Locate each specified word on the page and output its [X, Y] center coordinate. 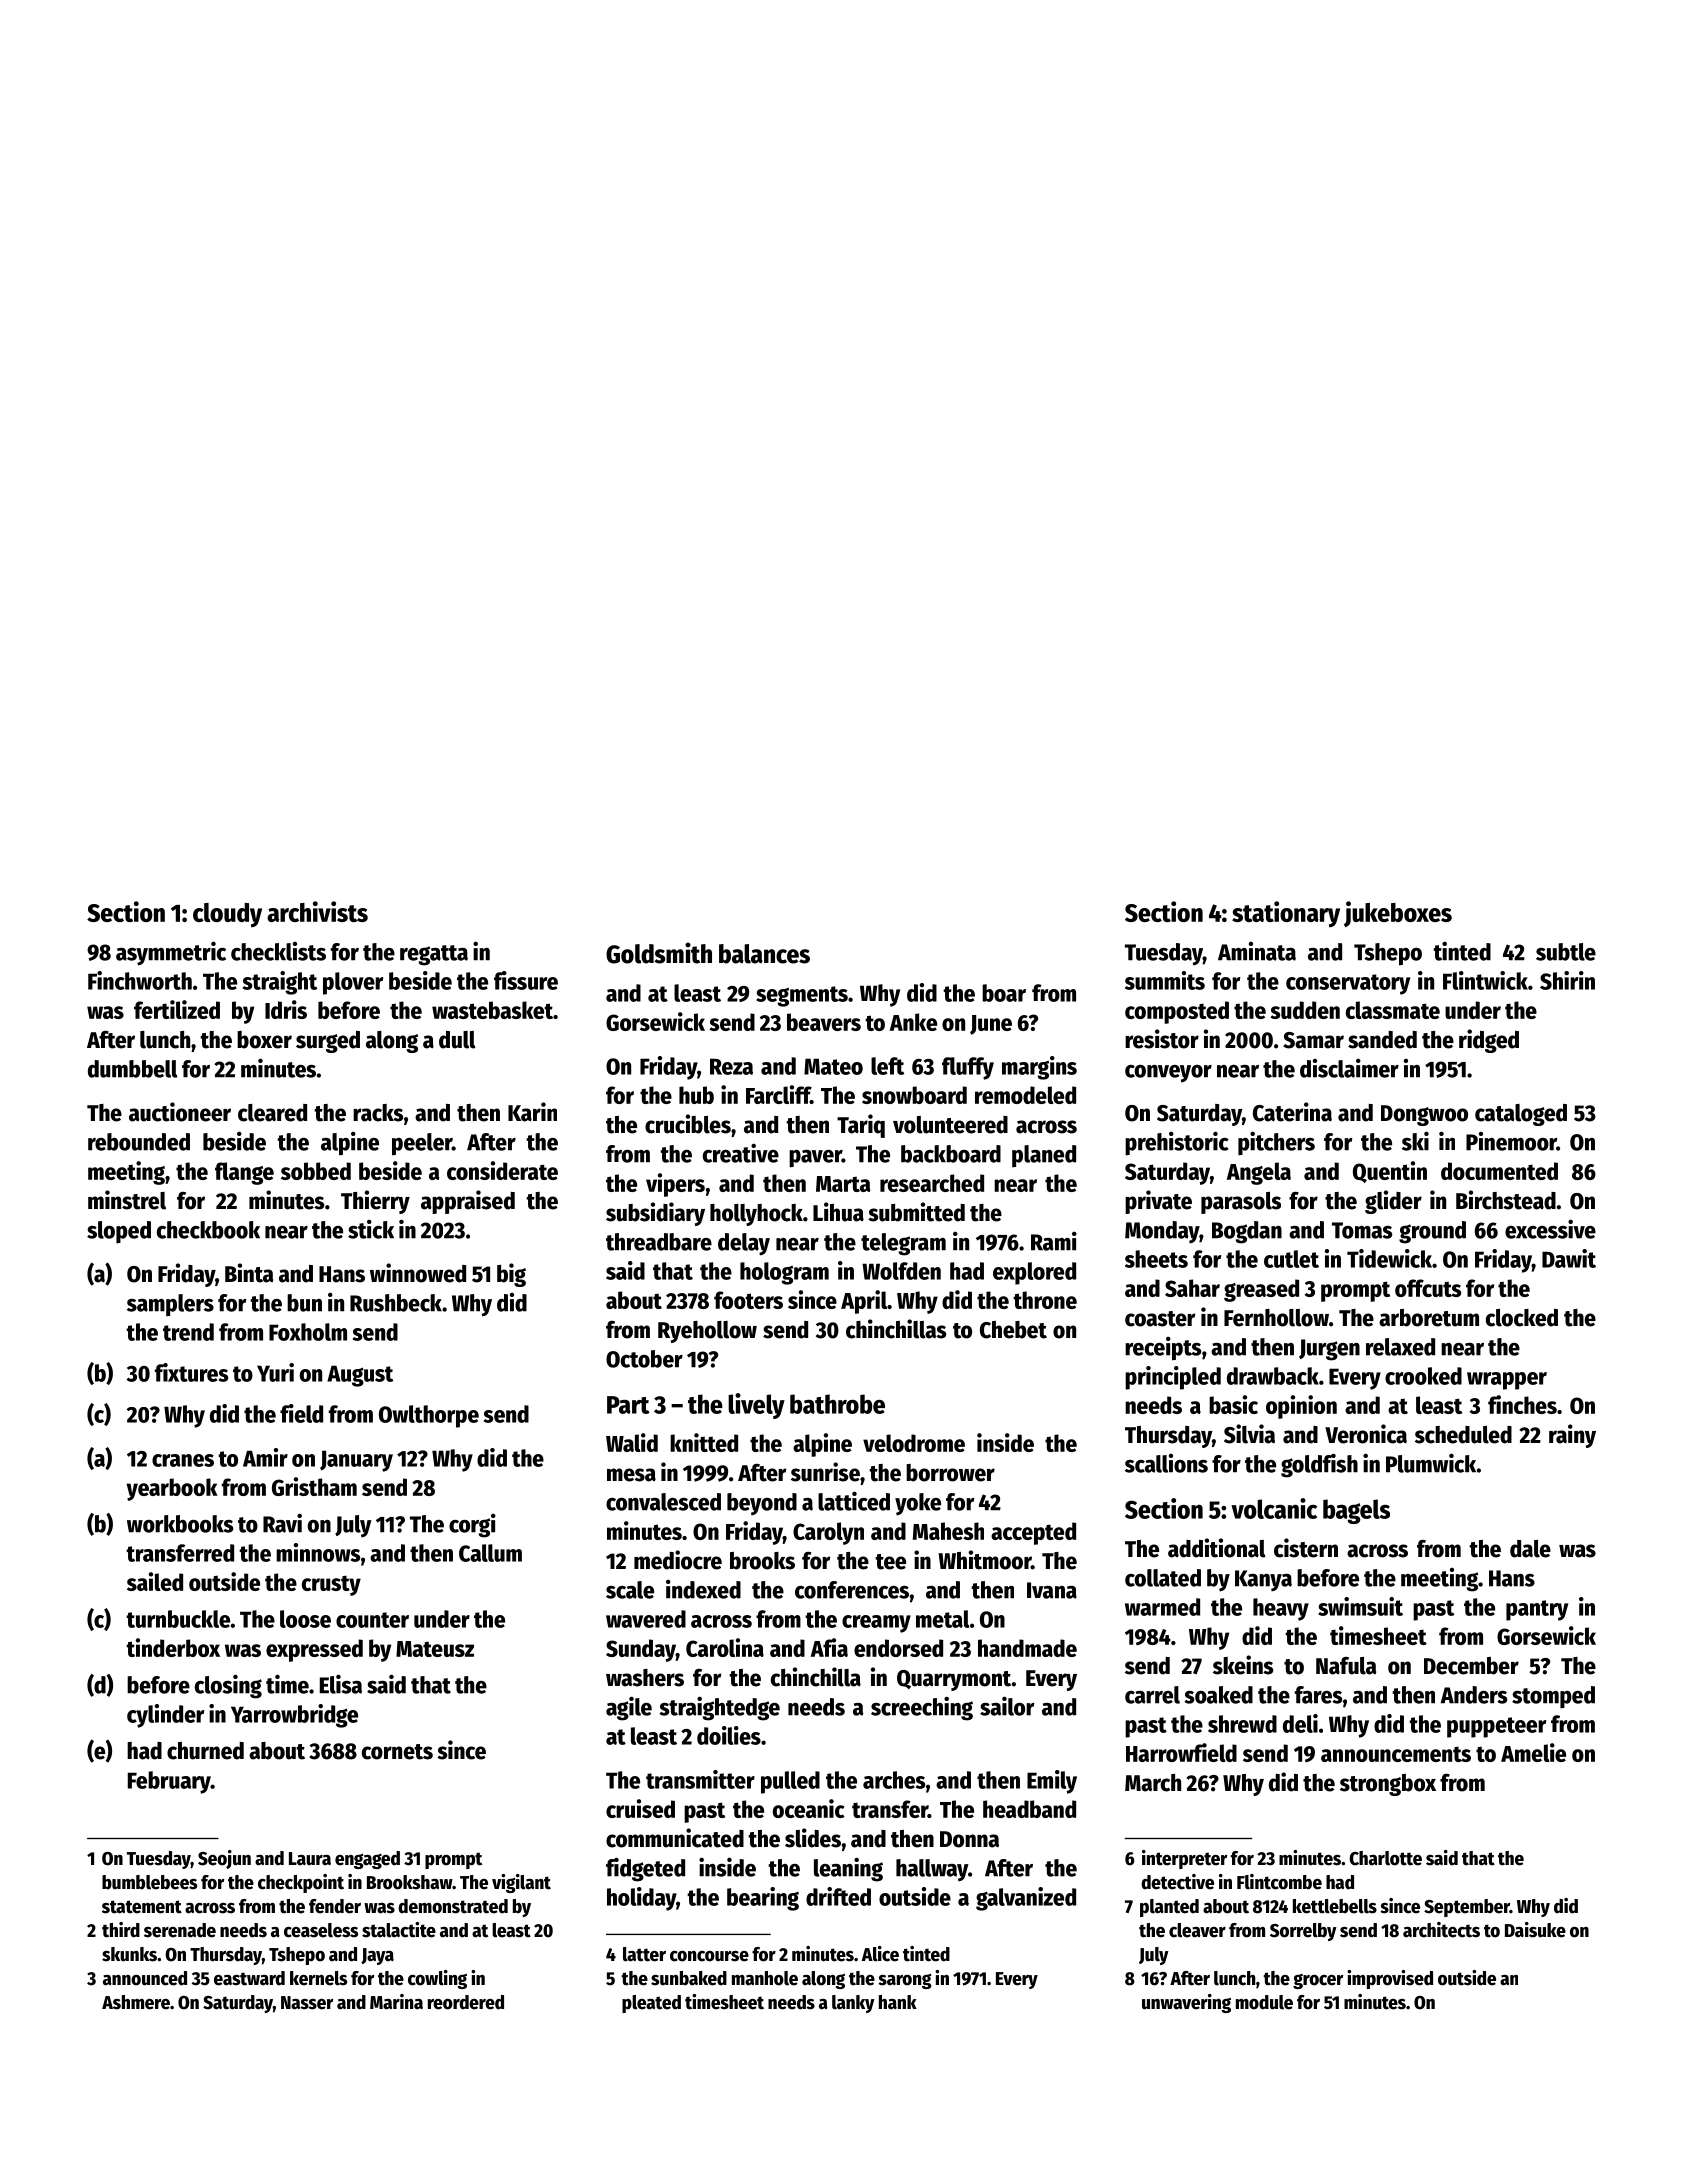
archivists [317, 911]
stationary [1286, 914]
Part [628, 1405]
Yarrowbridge [294, 1716]
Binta [249, 1273]
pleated [651, 2004]
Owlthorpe [429, 1416]
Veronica [1366, 1434]
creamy [876, 1624]
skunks [129, 1954]
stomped [1553, 1697]
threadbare [659, 1242]
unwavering [1186, 2003]
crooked [1423, 1376]
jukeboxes [1398, 914]
